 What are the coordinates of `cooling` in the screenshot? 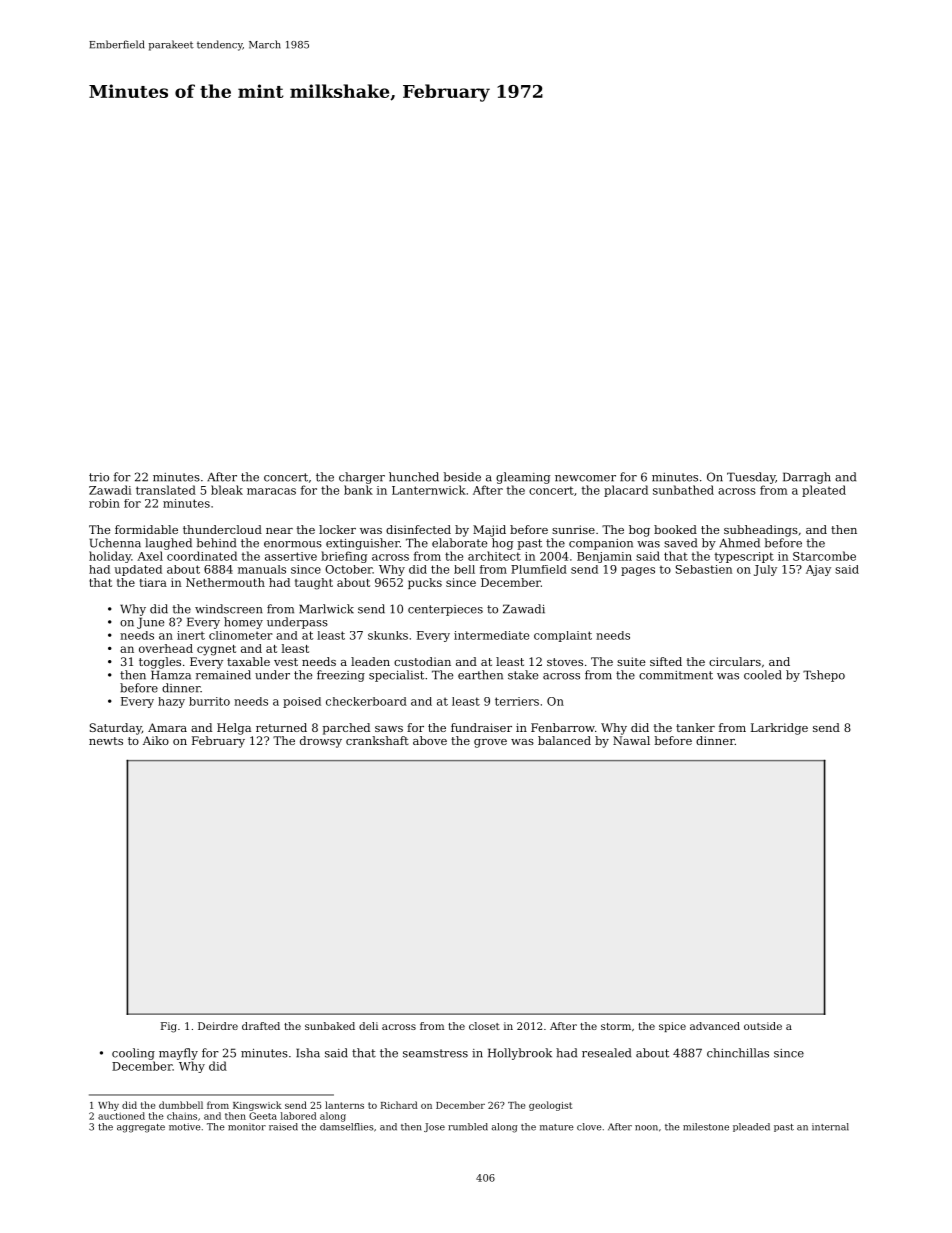 It's located at (133, 1054).
